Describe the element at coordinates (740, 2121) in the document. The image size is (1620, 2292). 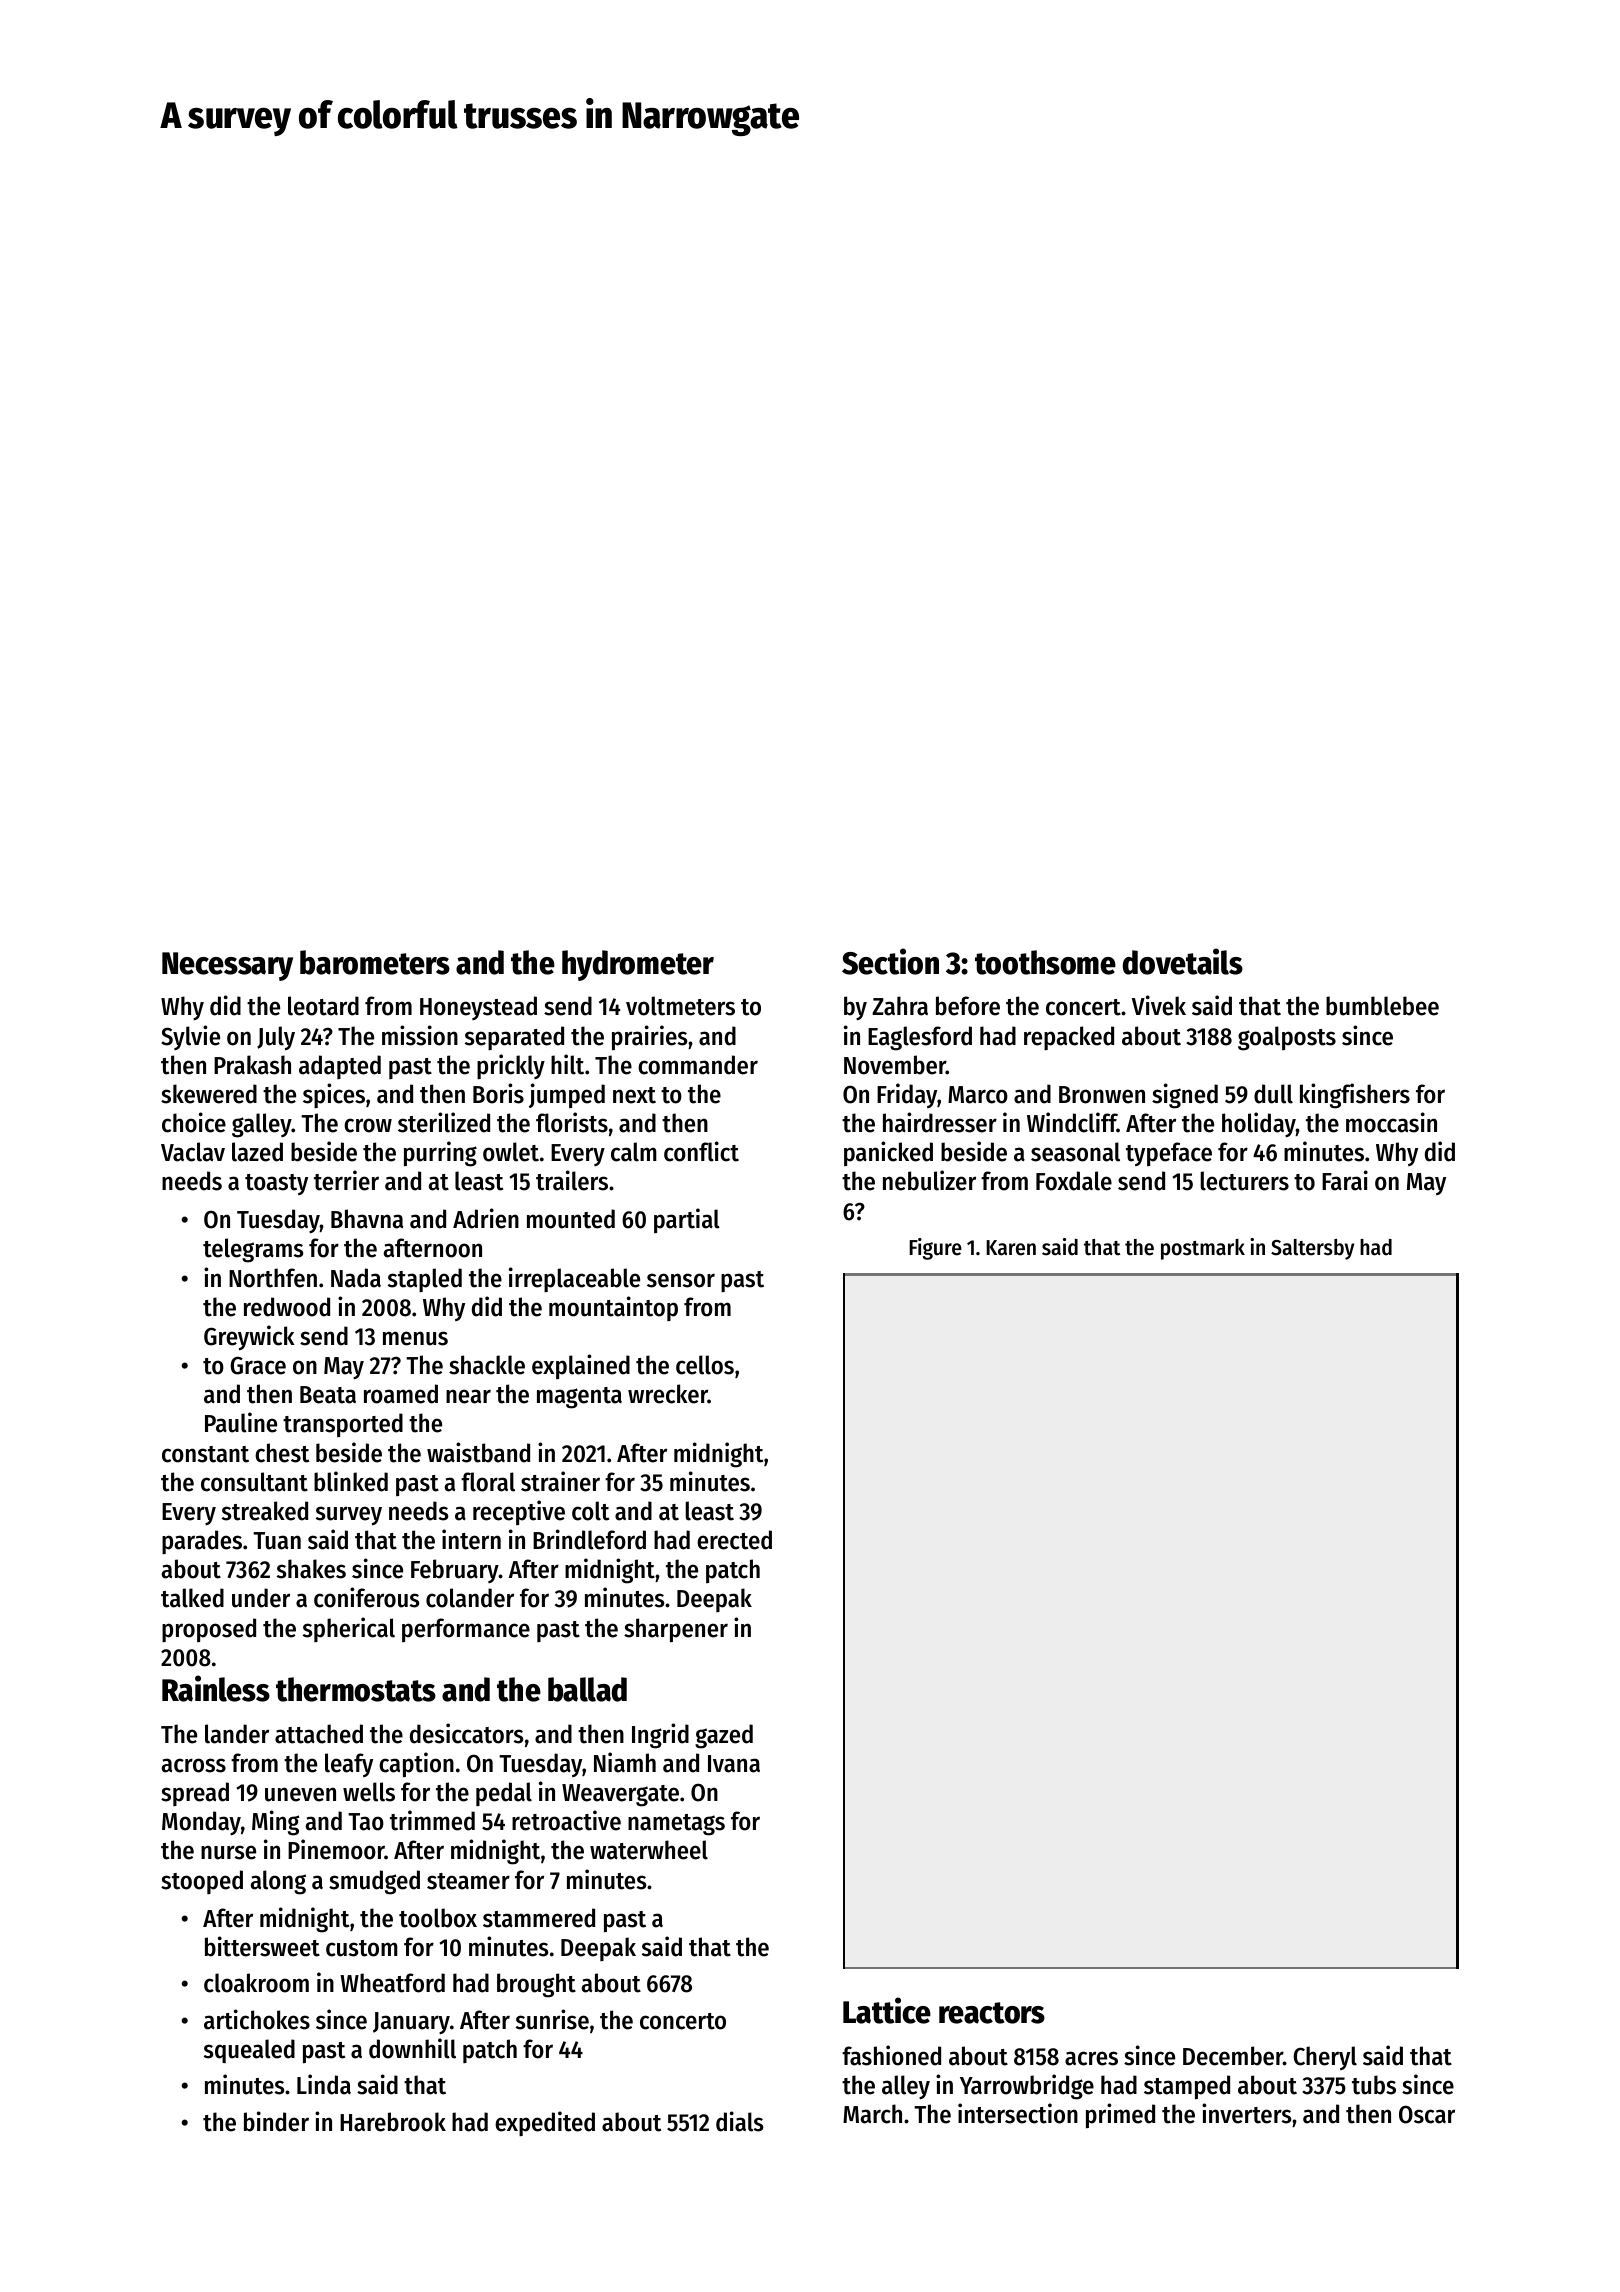
I see `dials` at that location.
